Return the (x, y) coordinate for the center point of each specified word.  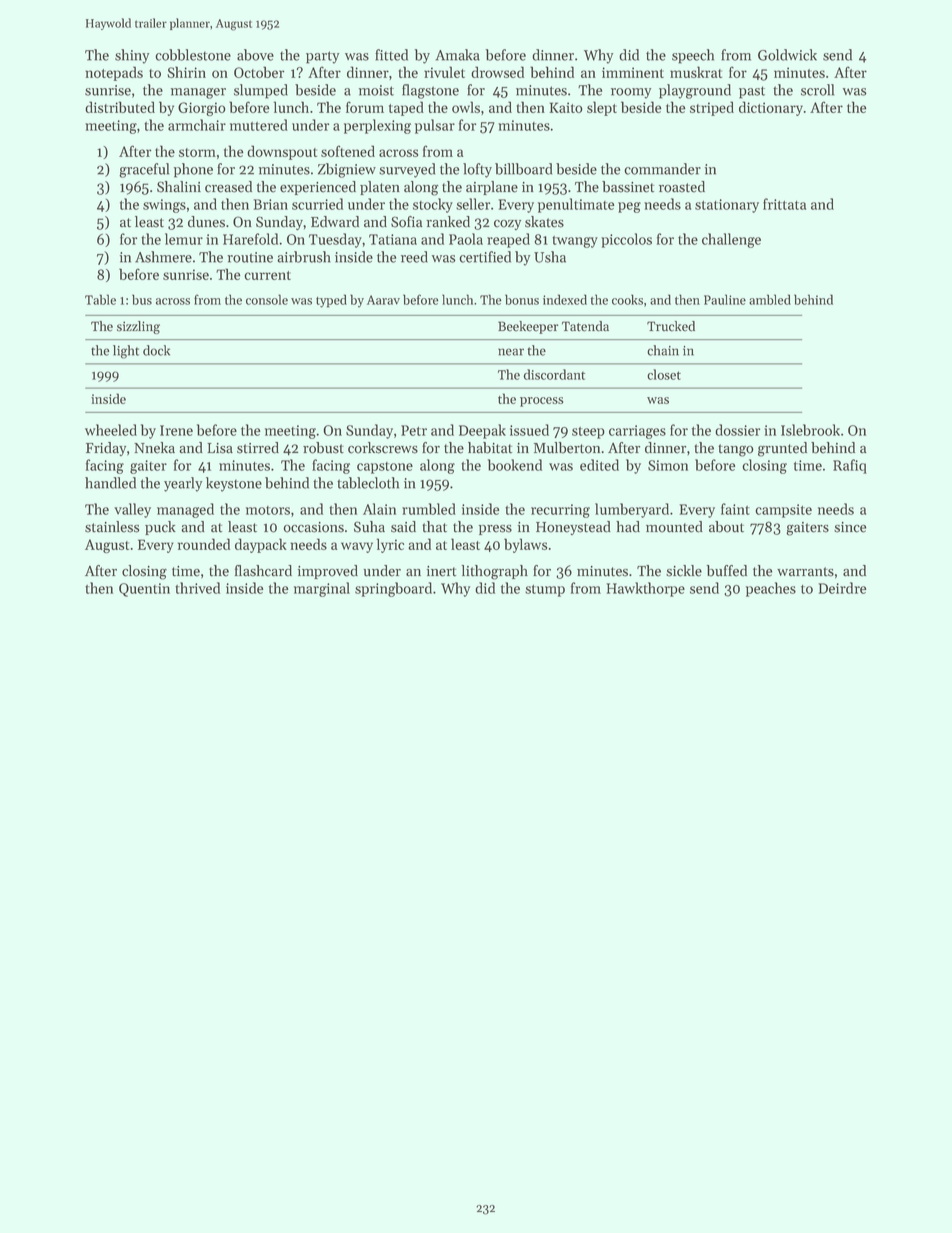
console (267, 299)
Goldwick (787, 55)
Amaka (457, 55)
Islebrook (810, 430)
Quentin (144, 590)
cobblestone (193, 55)
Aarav (383, 300)
